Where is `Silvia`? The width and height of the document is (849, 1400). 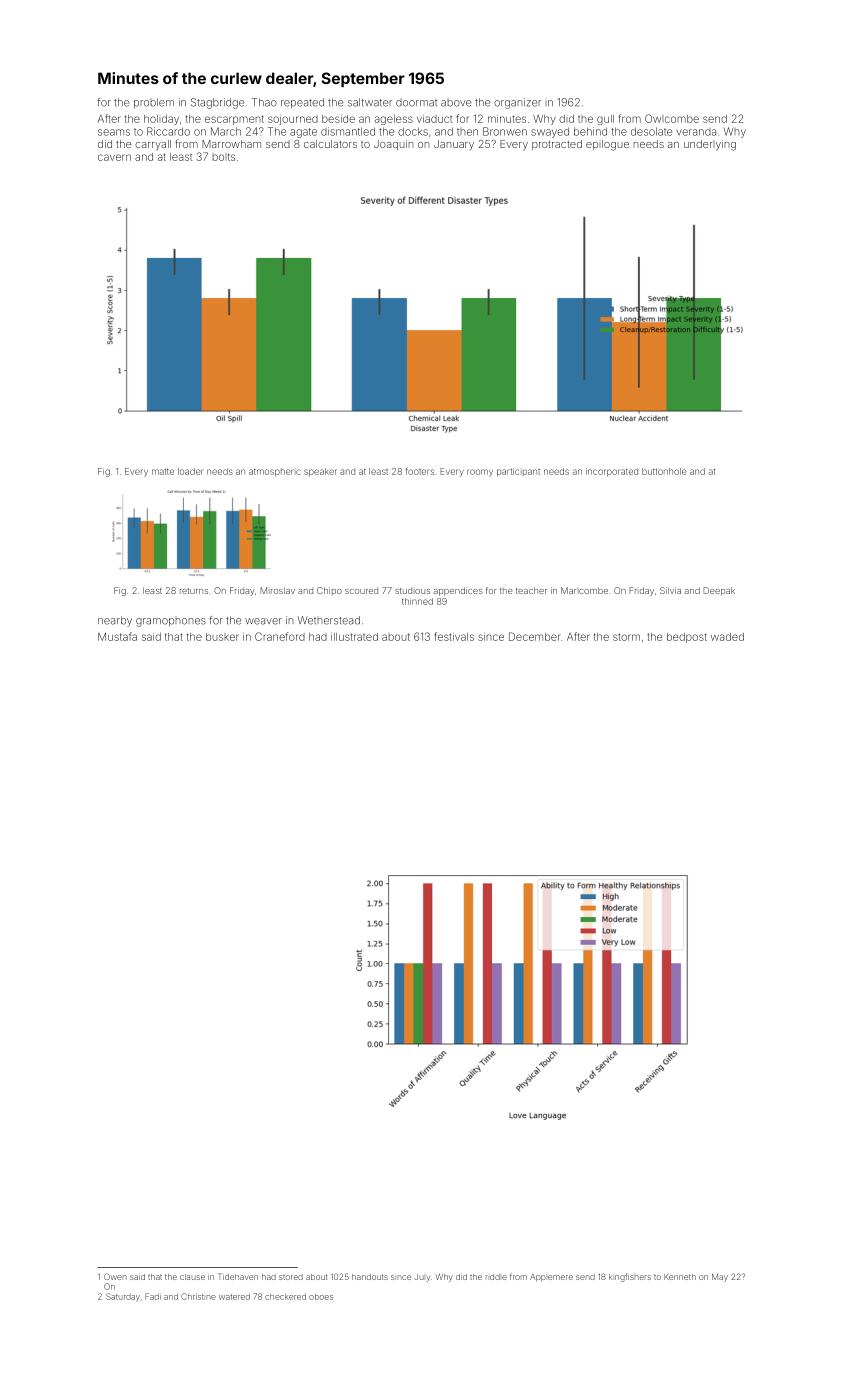
Silvia is located at coordinates (670, 590).
